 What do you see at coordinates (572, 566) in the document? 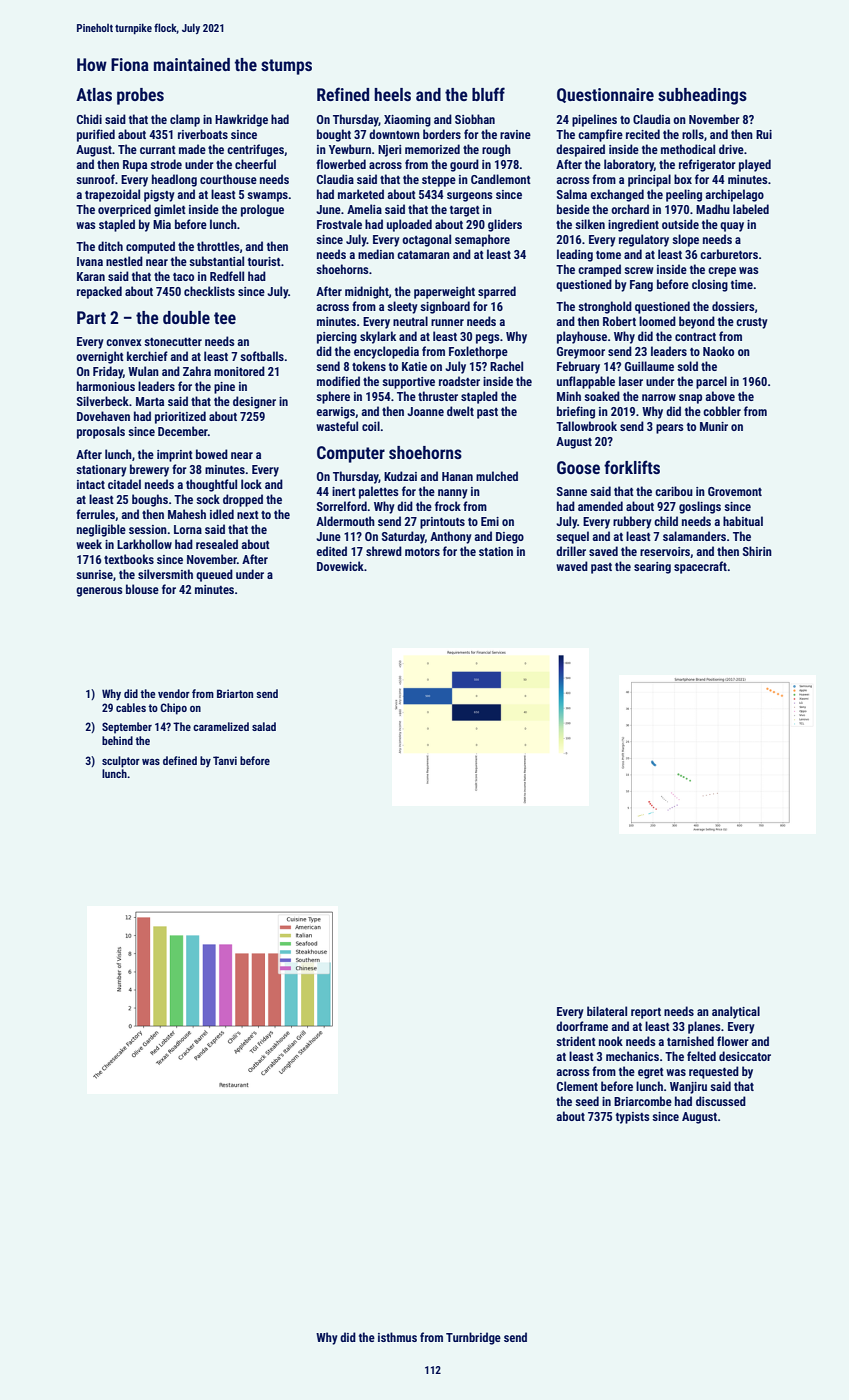
I see `waved` at bounding box center [572, 566].
